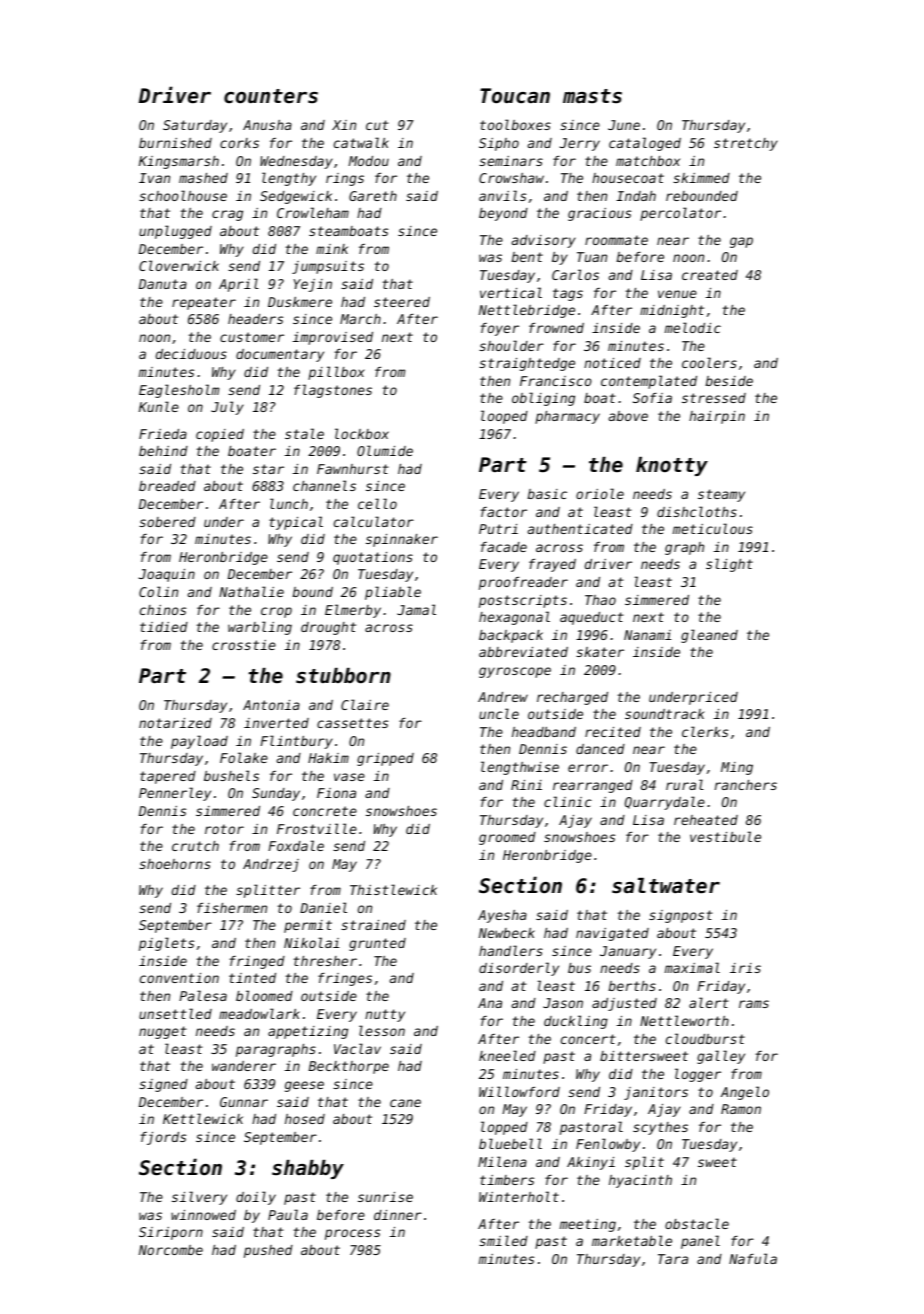 The width and height of the screenshot is (924, 1314). Describe the element at coordinates (288, 1214) in the screenshot. I see `Paula` at that location.
